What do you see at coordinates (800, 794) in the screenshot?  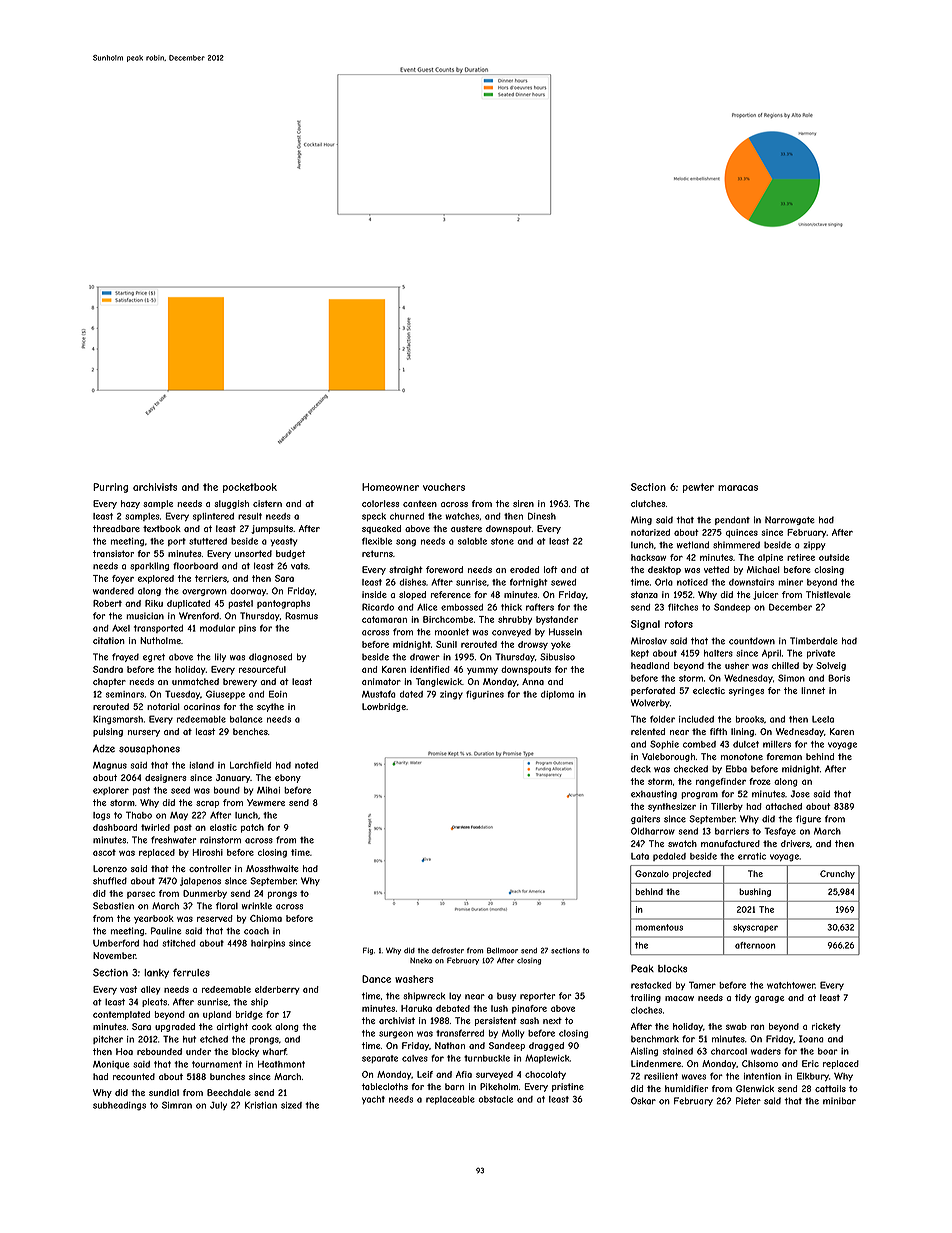 I see `Jose` at bounding box center [800, 794].
